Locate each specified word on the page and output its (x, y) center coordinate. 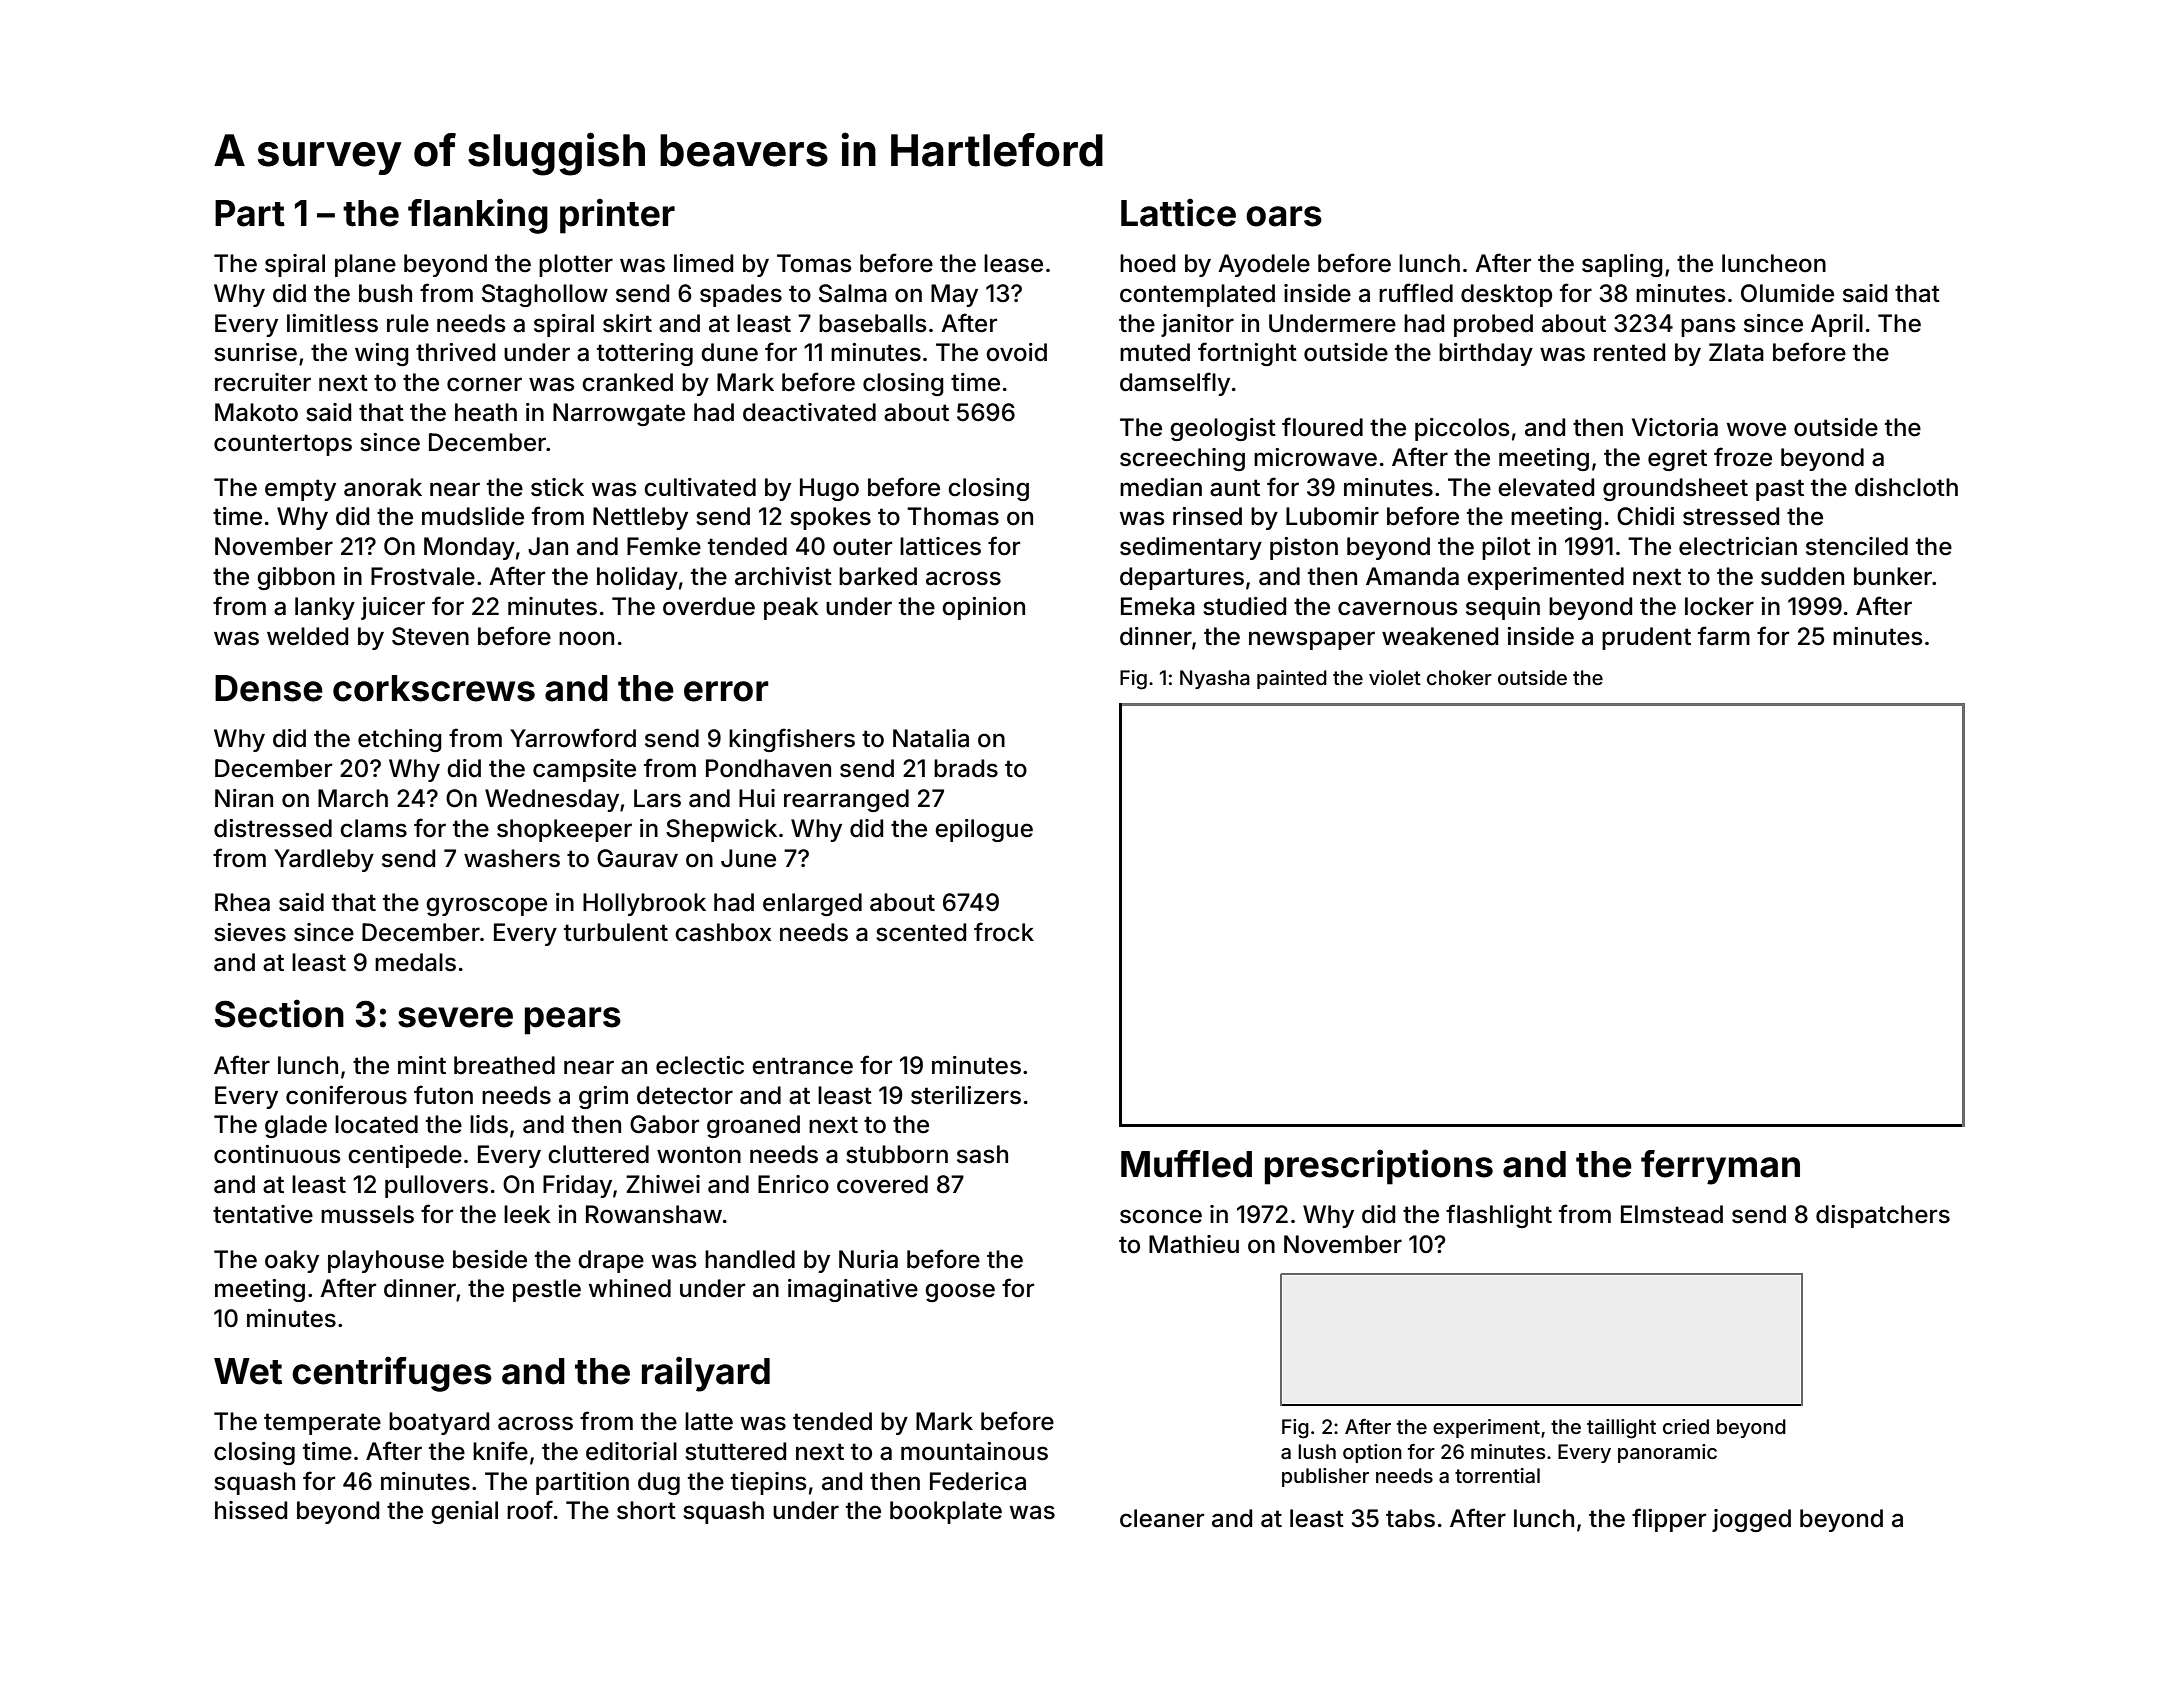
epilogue (984, 830)
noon (586, 638)
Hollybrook (644, 904)
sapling (1622, 265)
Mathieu (1194, 1244)
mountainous (974, 1451)
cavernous (1398, 608)
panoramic (1667, 1453)
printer (617, 216)
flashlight (1499, 1216)
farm (1724, 636)
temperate (322, 1424)
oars (1284, 216)
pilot (1506, 548)
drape (611, 1261)
